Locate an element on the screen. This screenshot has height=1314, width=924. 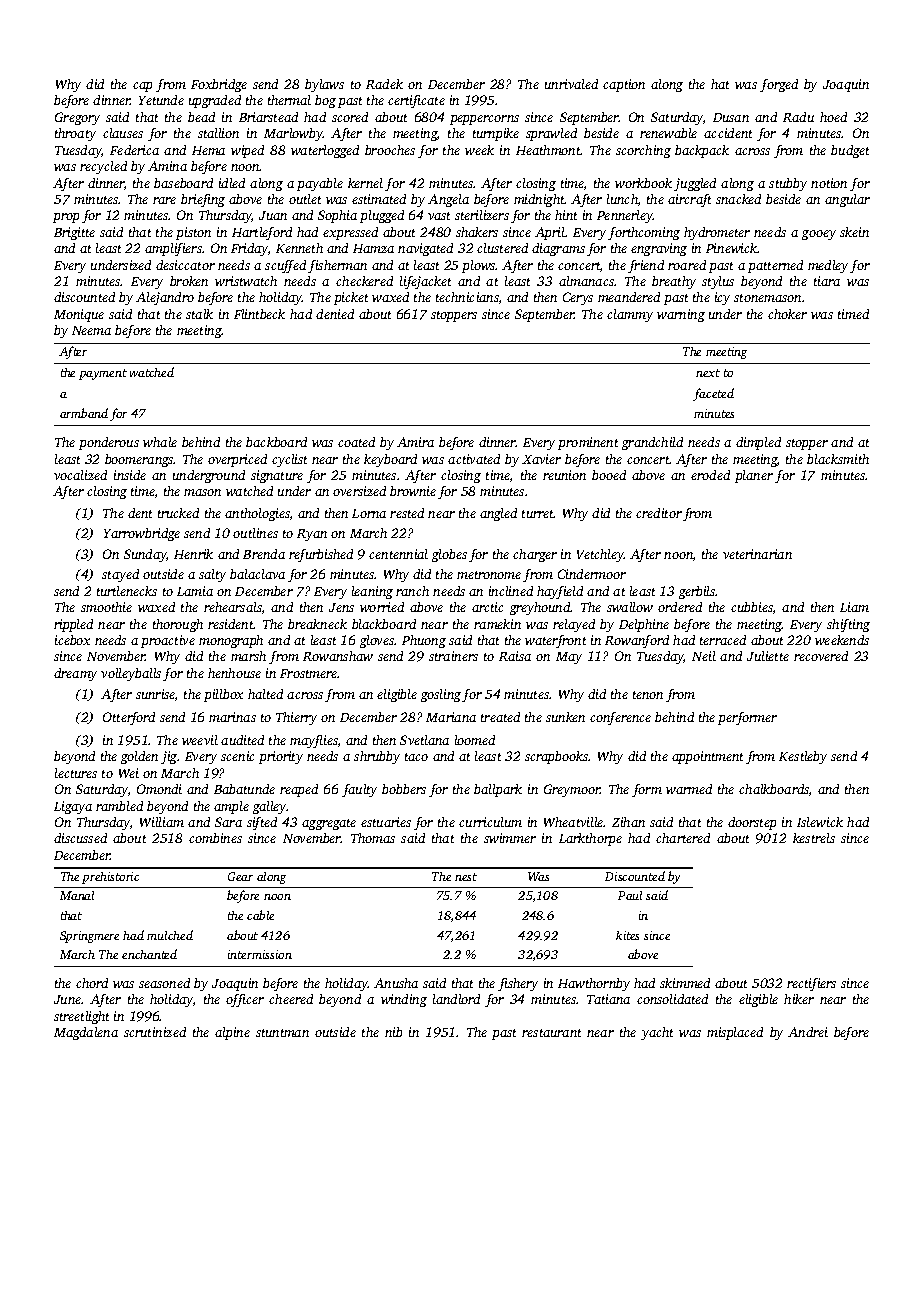
reunion is located at coordinates (564, 475).
